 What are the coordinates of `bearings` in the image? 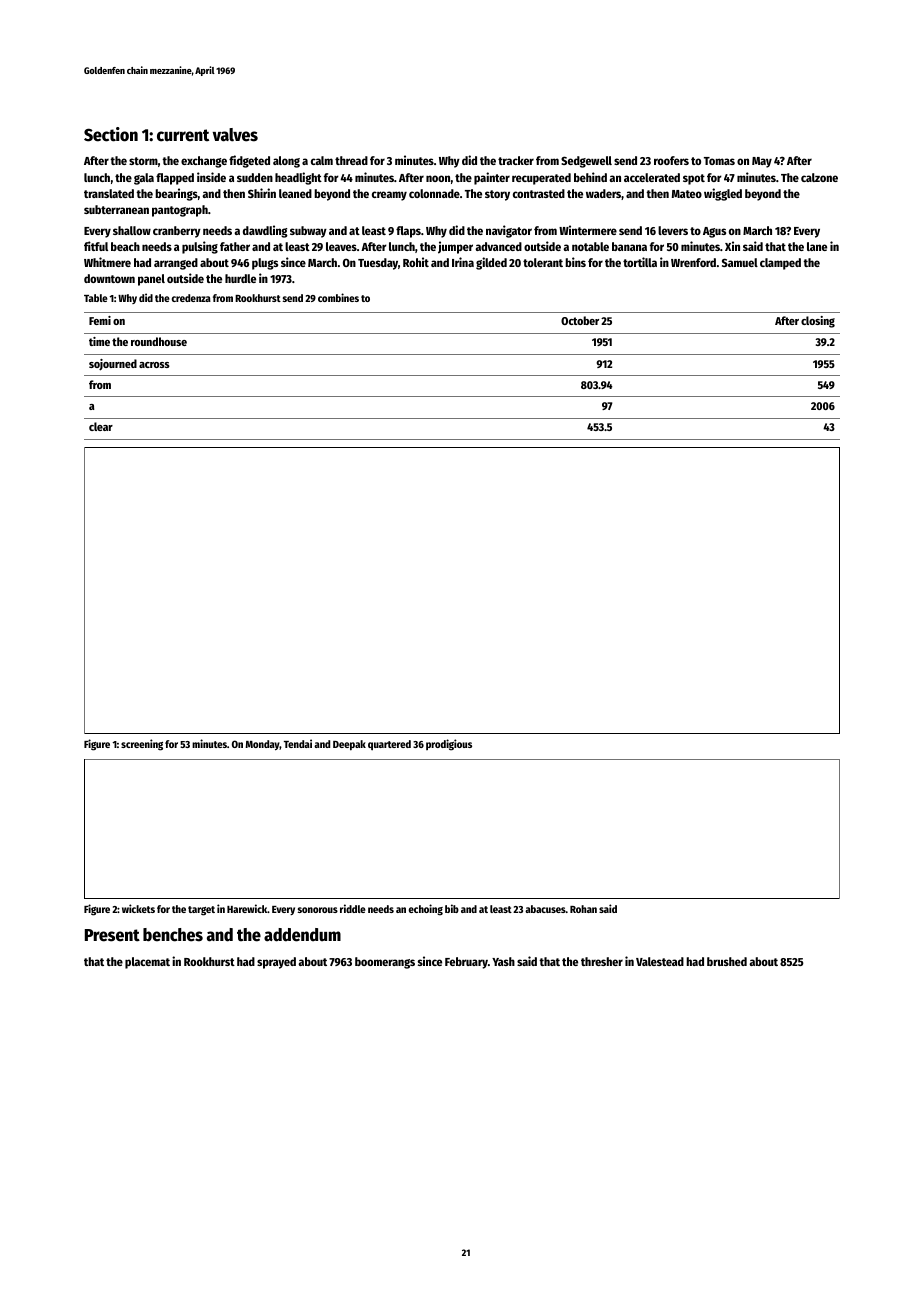 It's located at (176, 194).
